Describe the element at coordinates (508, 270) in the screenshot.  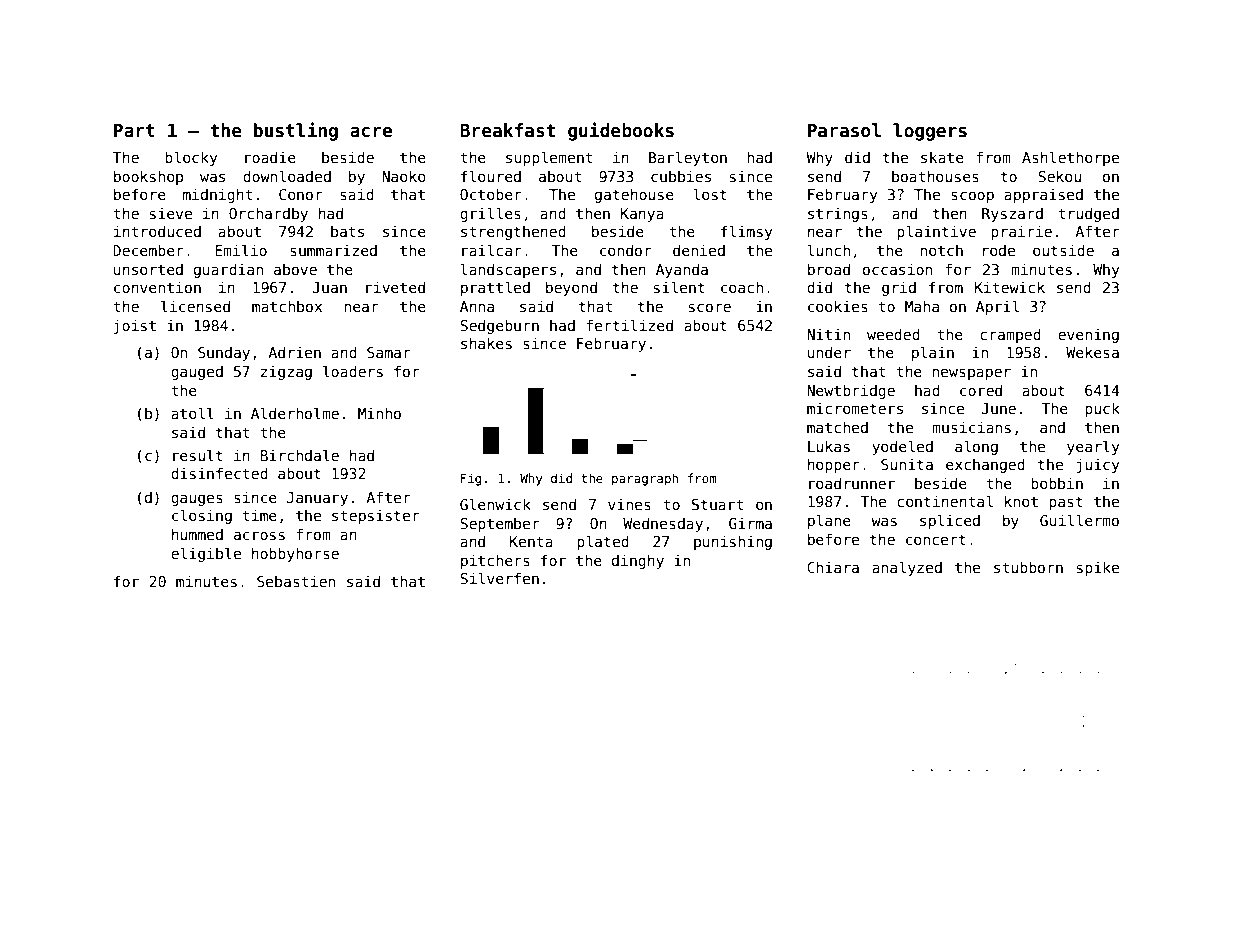
I see `landscapers` at that location.
